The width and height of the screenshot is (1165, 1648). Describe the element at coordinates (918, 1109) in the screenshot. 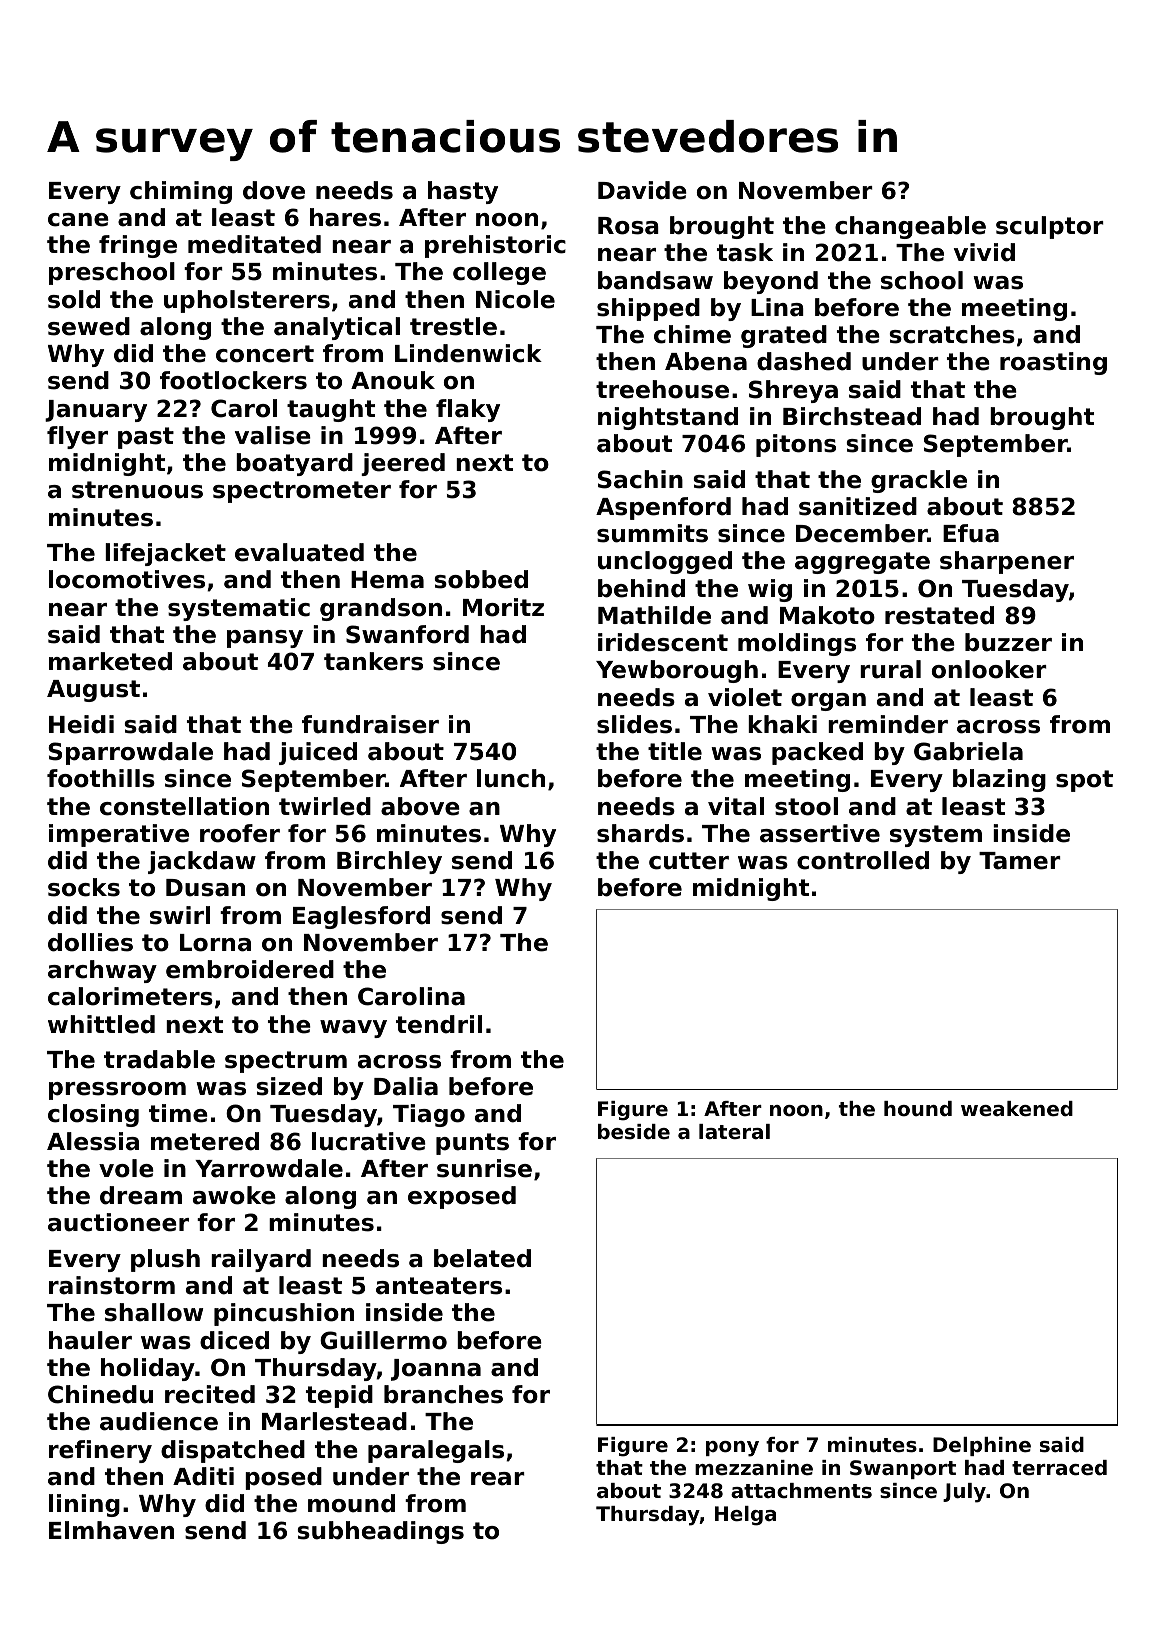

I see `hound` at that location.
